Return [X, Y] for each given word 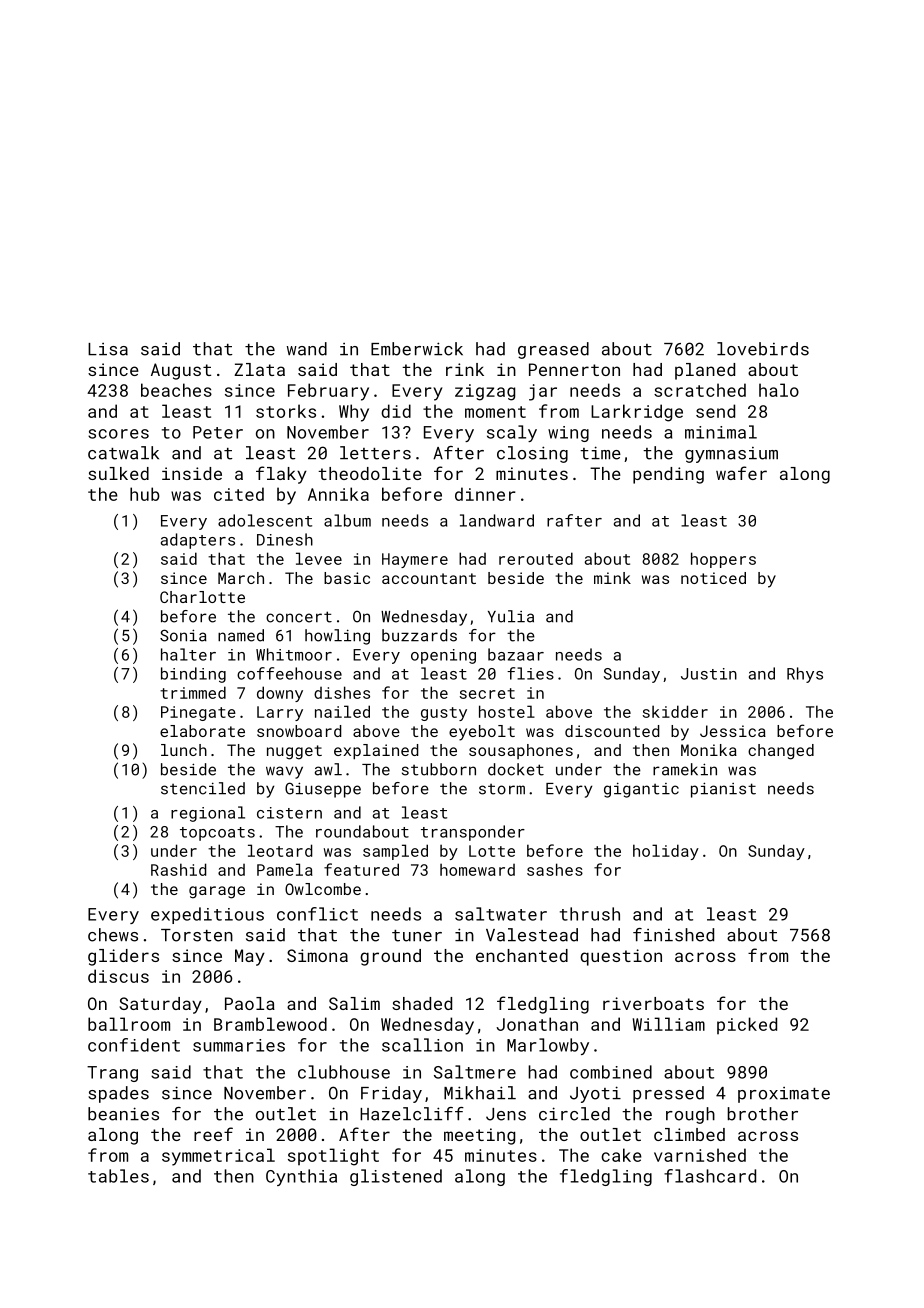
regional [208, 814]
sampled [395, 852]
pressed [668, 1094]
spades [118, 1094]
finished [673, 935]
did [396, 411]
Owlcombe [323, 889]
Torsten [197, 935]
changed [781, 752]
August [181, 371]
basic [347, 578]
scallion [422, 1045]
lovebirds [763, 349]
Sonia [183, 635]
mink [612, 578]
